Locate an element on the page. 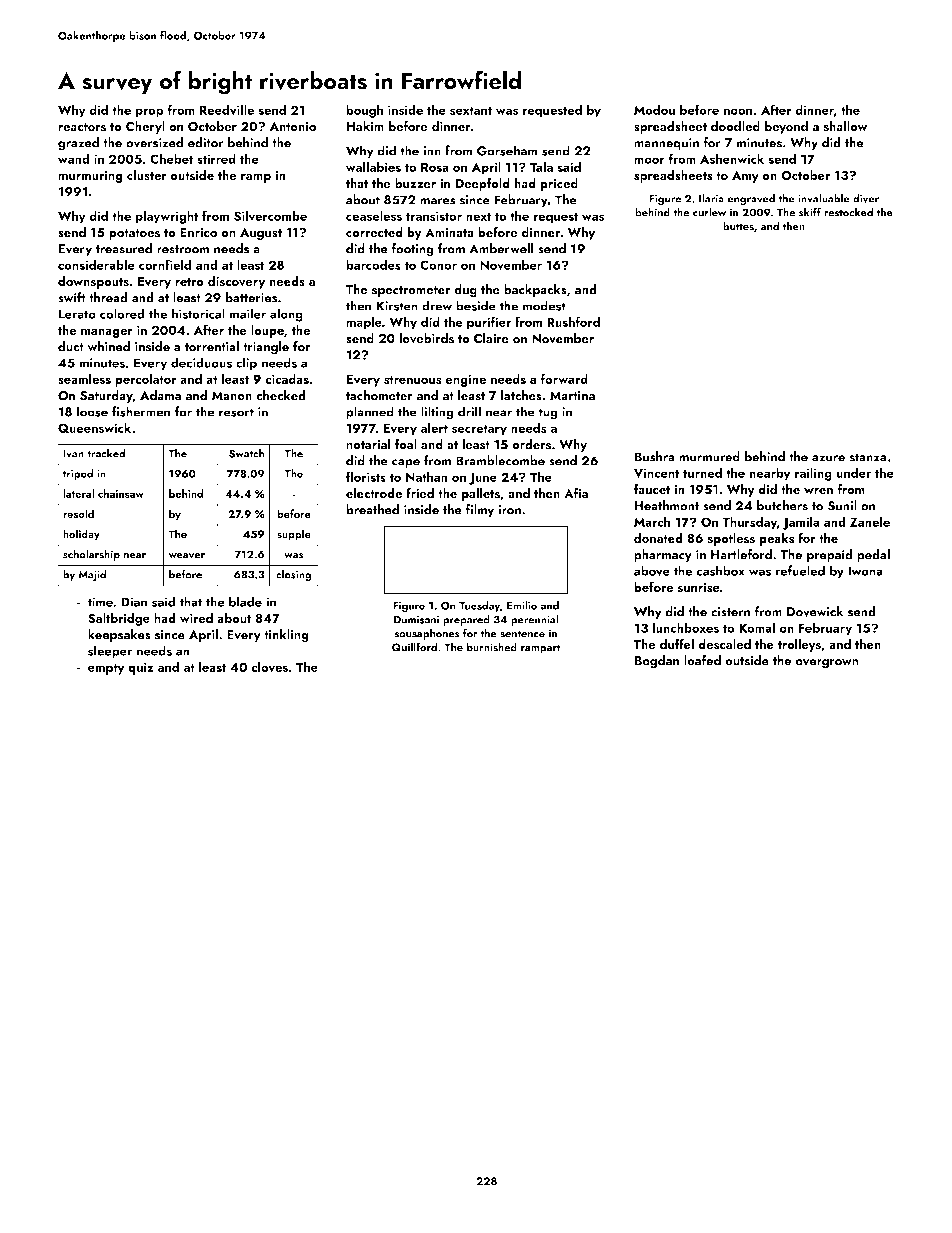 This page has height=1233, width=952. perennial is located at coordinates (535, 620).
